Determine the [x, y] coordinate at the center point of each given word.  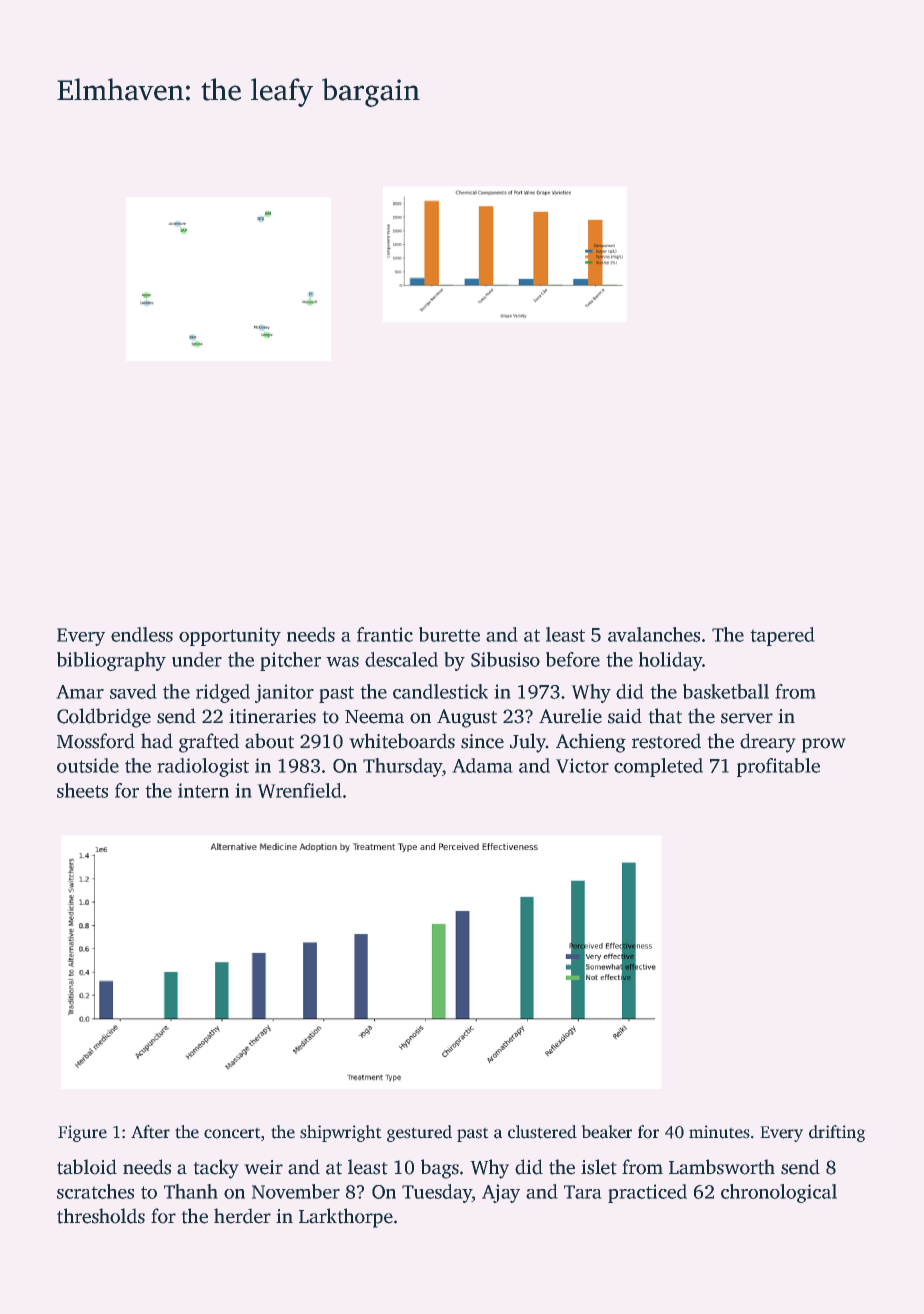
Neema [374, 717]
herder [242, 1216]
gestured [419, 1133]
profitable [778, 767]
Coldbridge [104, 718]
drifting [837, 1133]
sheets [82, 790]
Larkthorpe [346, 1218]
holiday [670, 661]
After [150, 1131]
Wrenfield [299, 790]
